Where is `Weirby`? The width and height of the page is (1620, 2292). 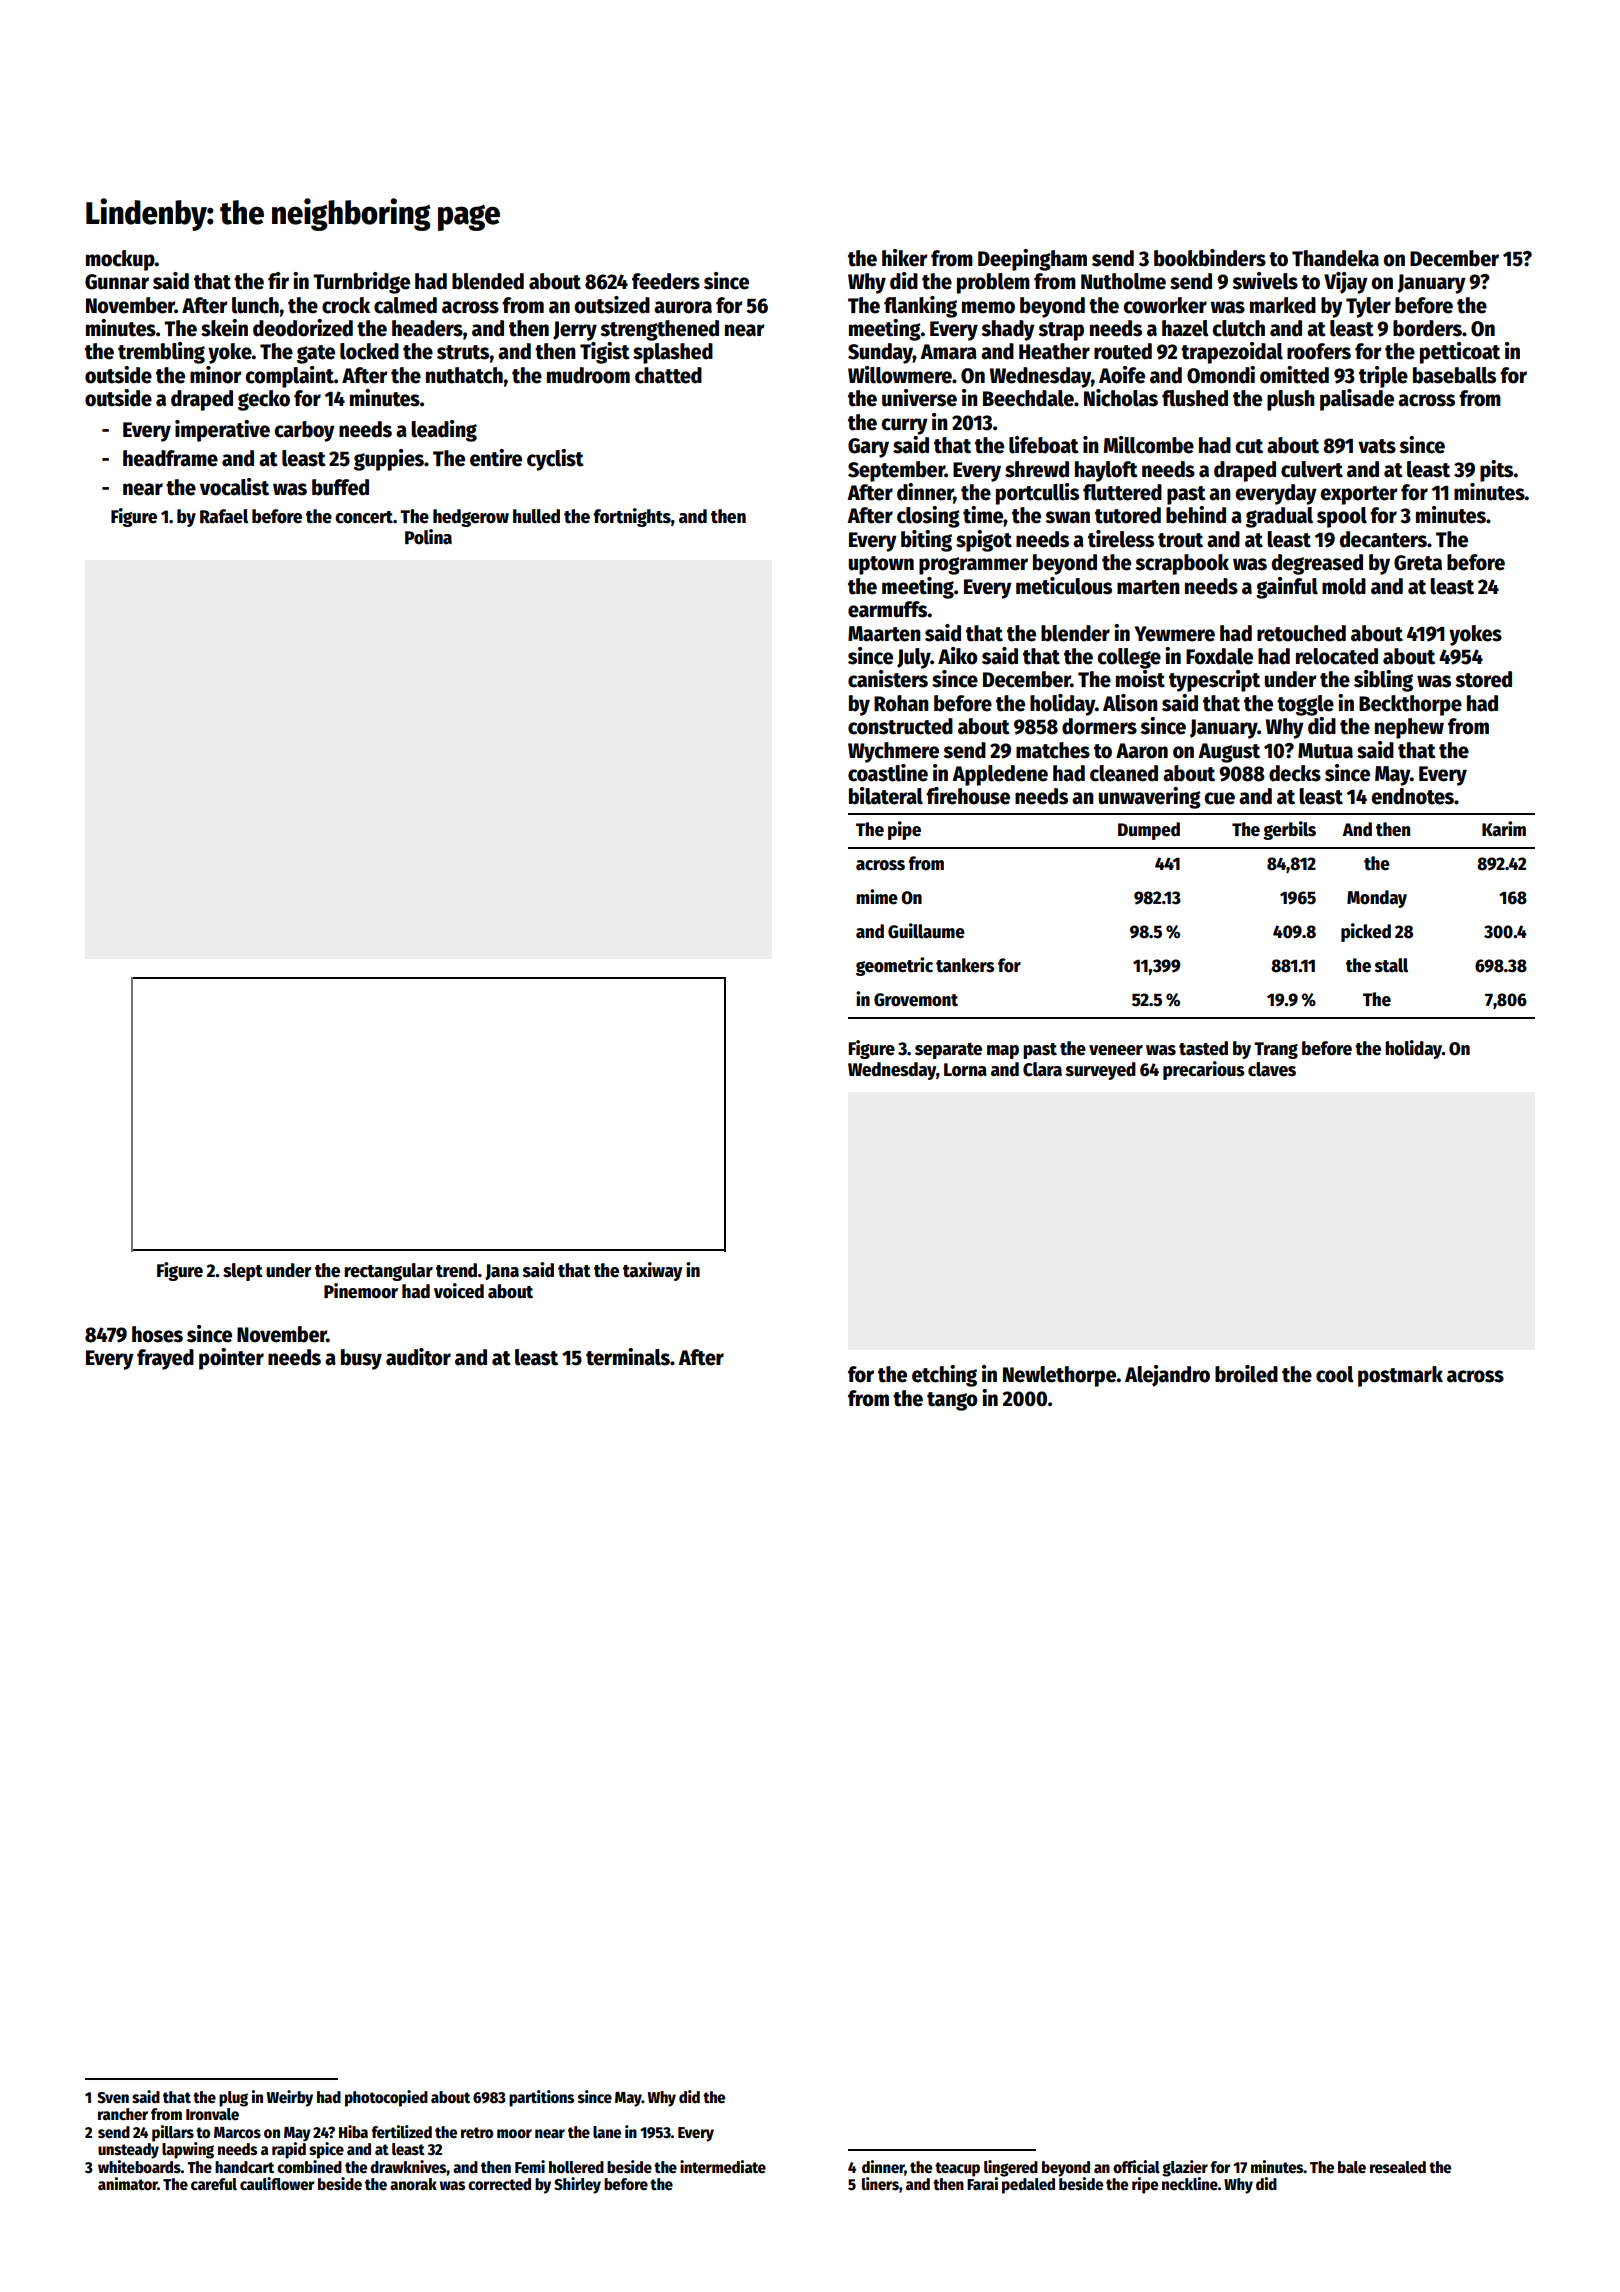
Weirby is located at coordinates (289, 2098).
